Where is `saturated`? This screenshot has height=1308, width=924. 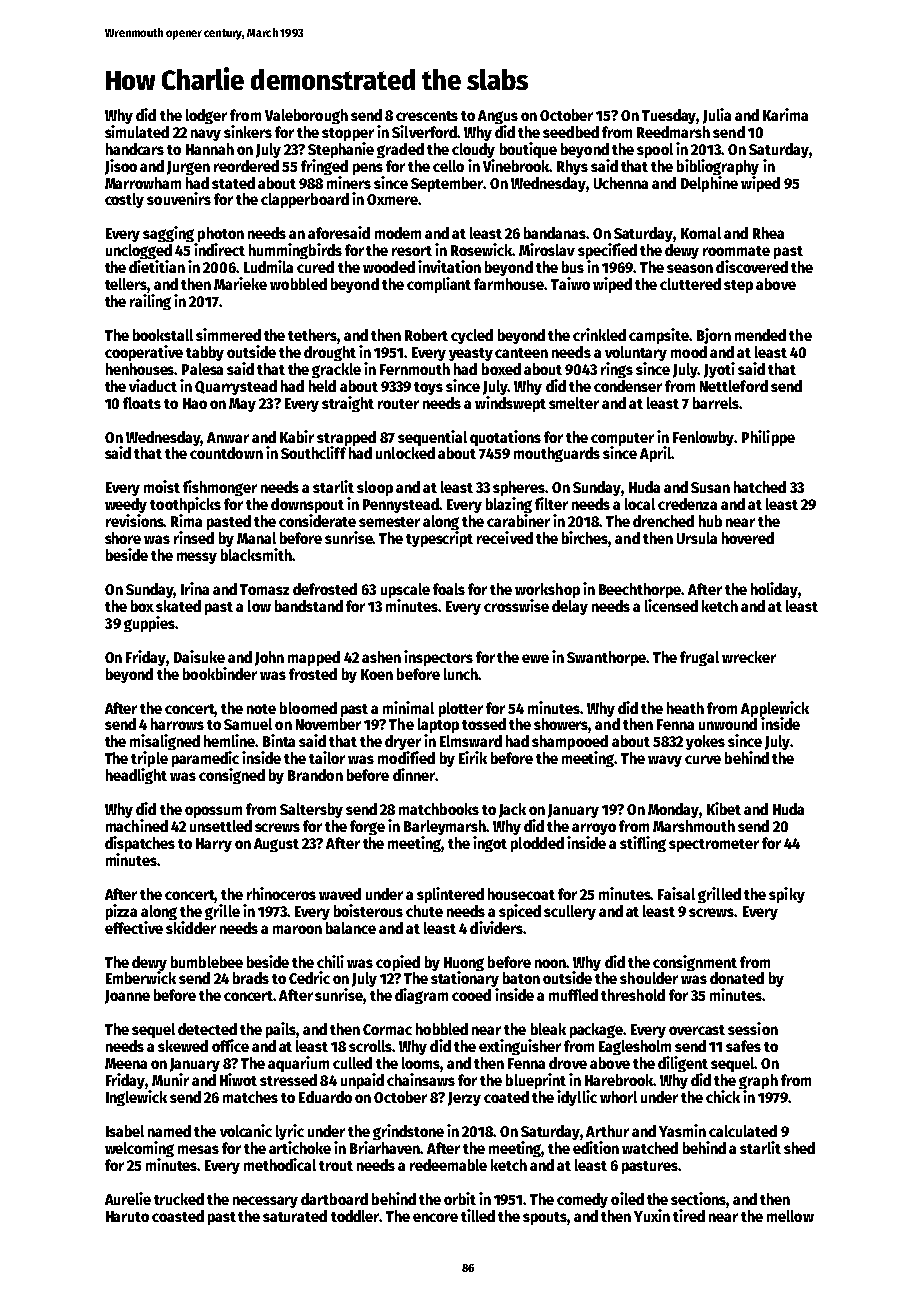
saturated is located at coordinates (295, 1216).
